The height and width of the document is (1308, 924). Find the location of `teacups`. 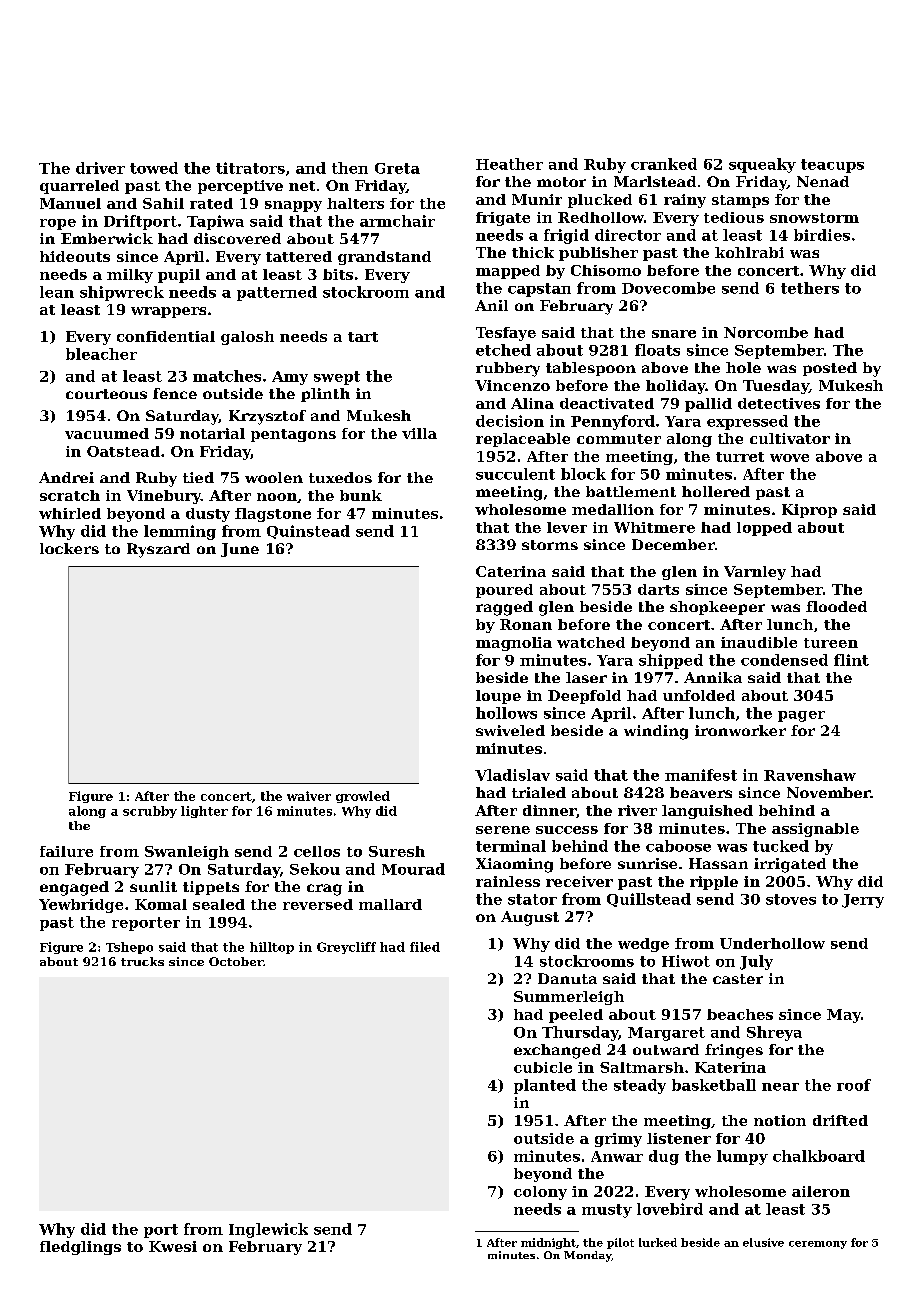

teacups is located at coordinates (832, 166).
